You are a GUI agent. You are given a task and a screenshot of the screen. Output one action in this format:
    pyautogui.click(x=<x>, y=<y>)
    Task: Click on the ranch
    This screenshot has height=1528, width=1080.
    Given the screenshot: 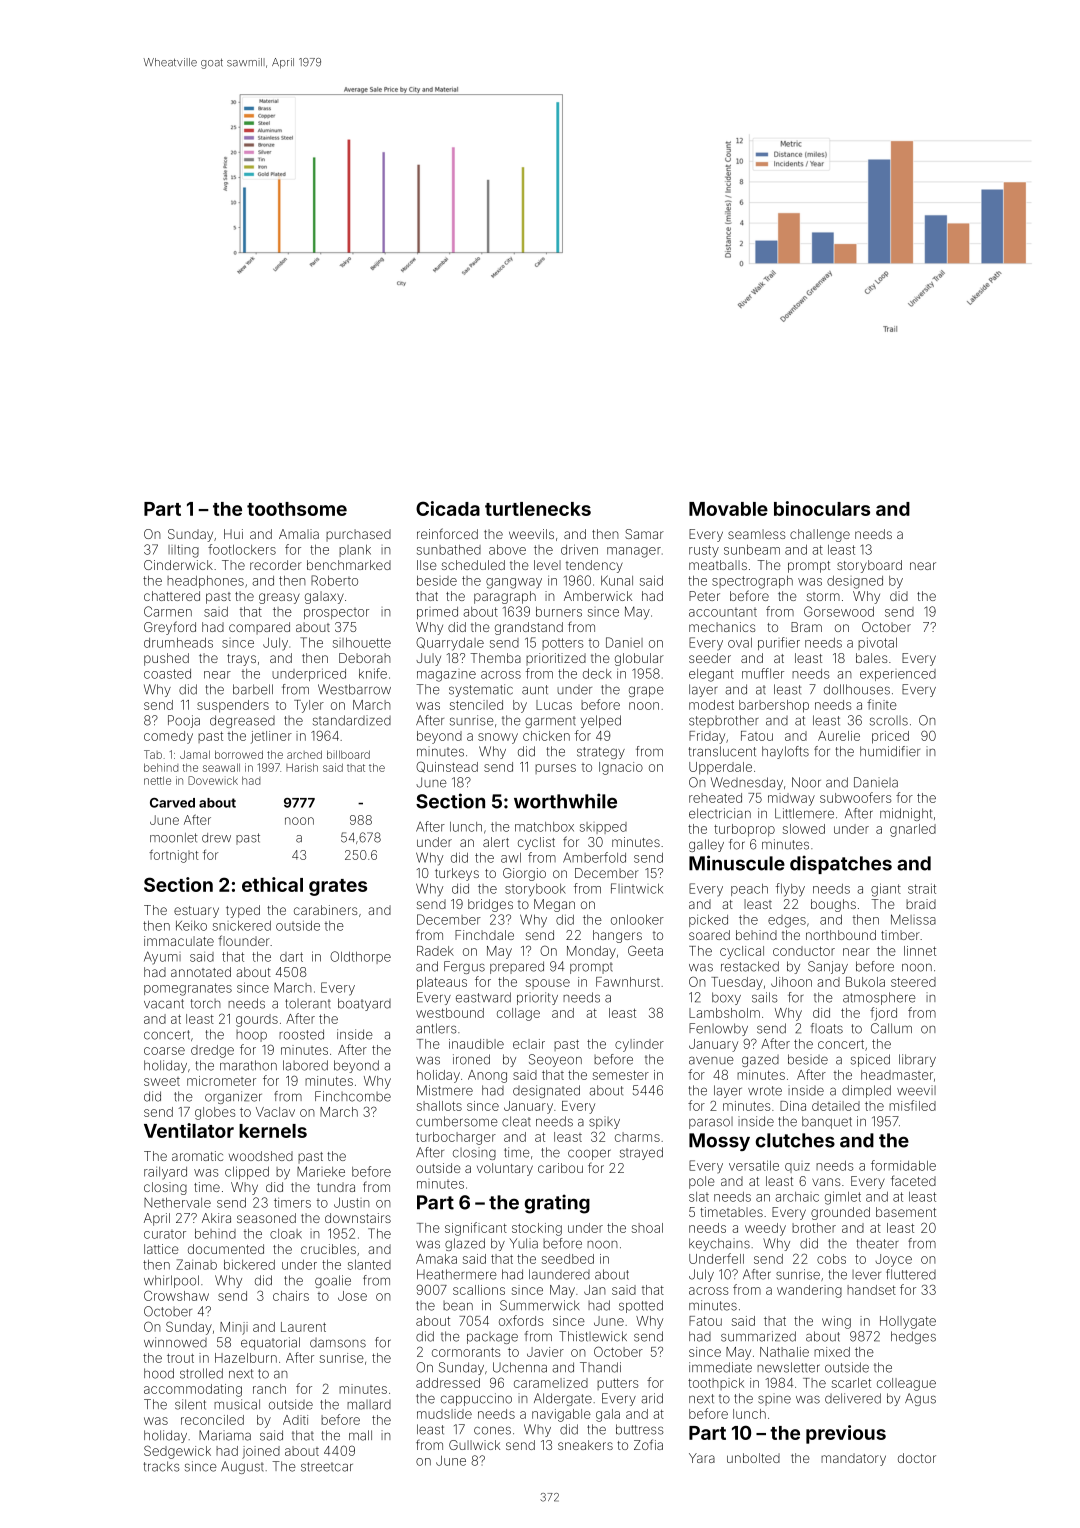 What is the action you would take?
    pyautogui.click(x=269, y=1389)
